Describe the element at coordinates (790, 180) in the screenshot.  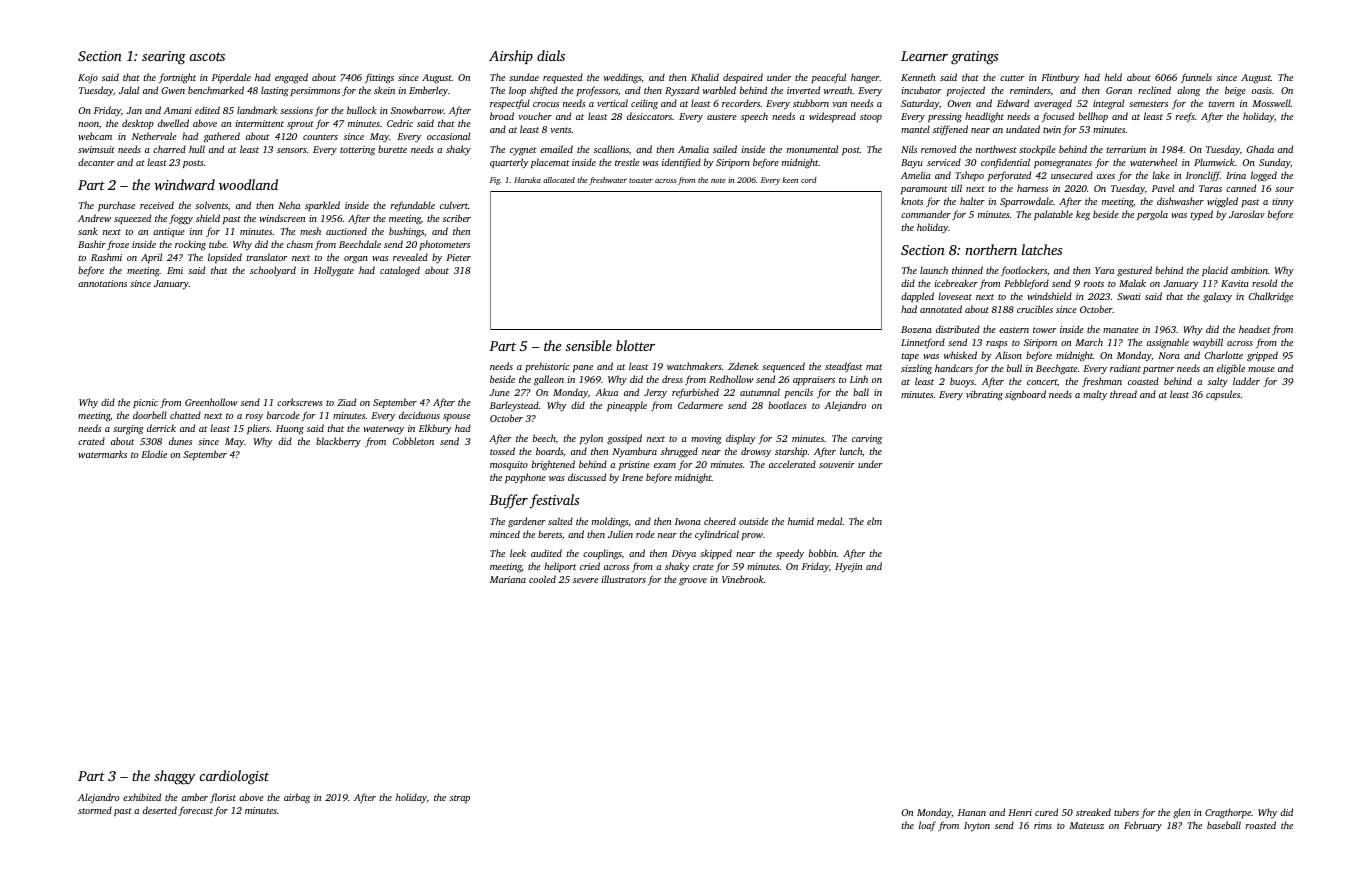
I see `keen` at that location.
